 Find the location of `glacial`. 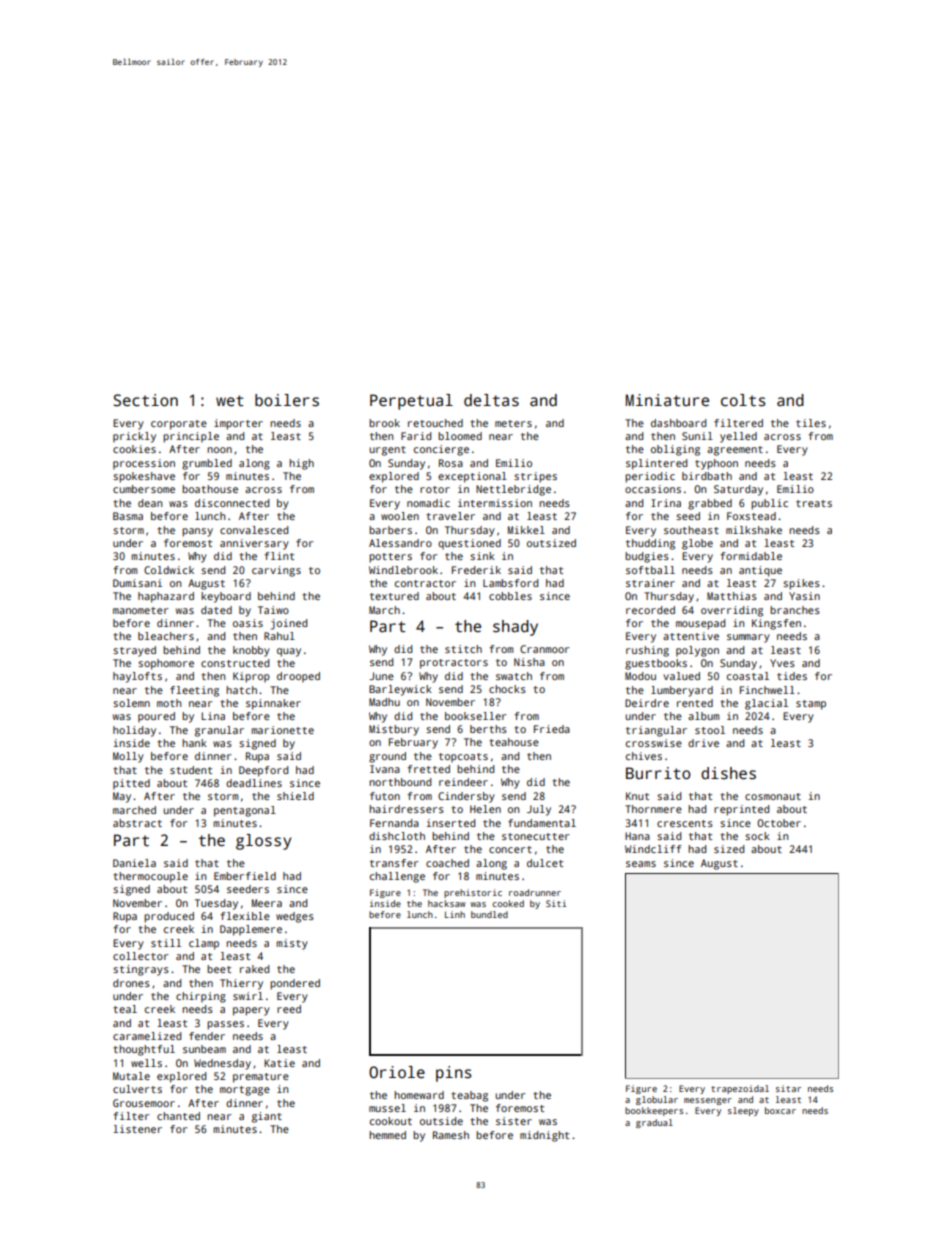

glacial is located at coordinates (766, 704).
